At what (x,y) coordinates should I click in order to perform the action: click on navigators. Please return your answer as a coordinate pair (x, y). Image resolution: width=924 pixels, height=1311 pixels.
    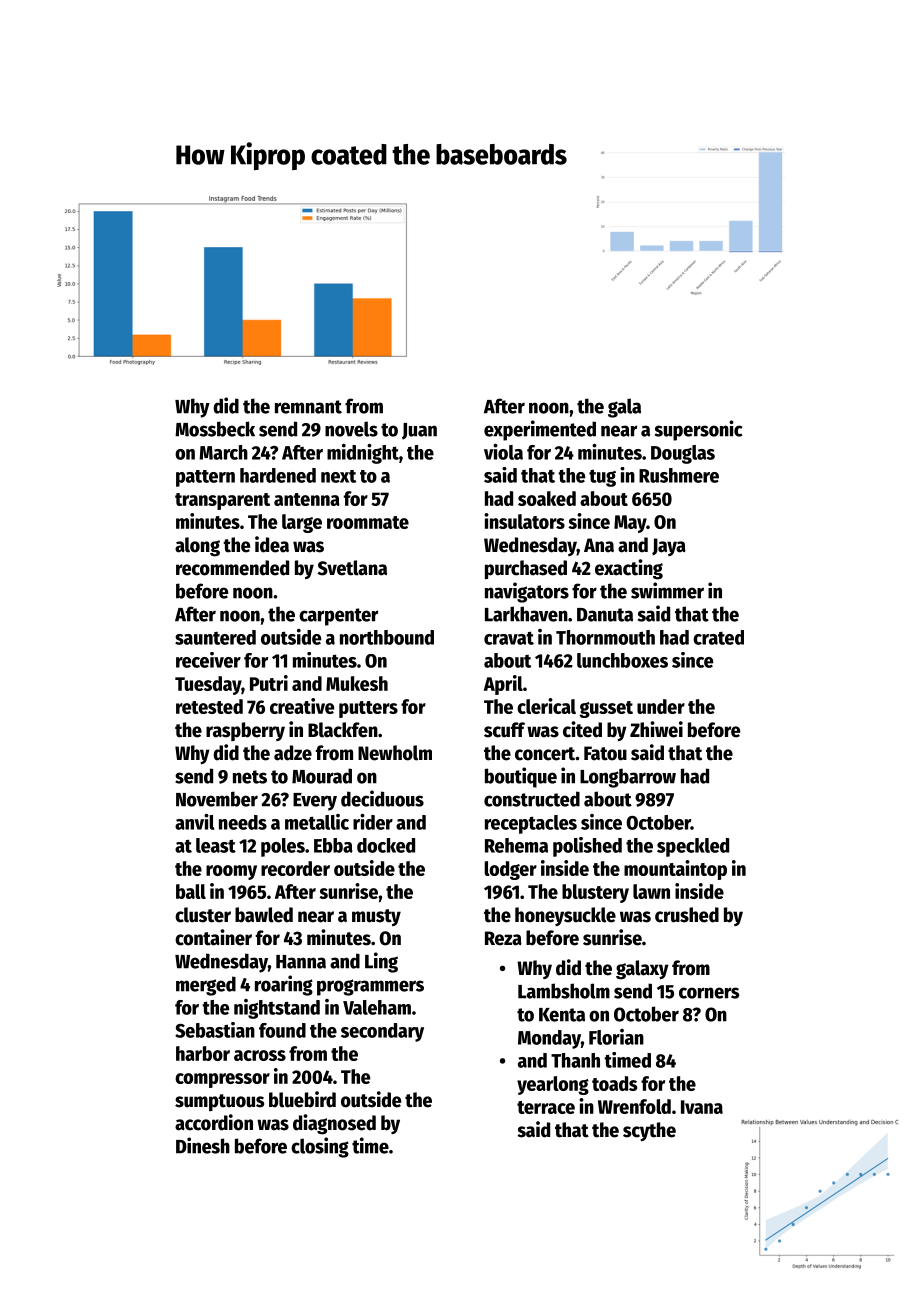
    Looking at the image, I should click on (527, 592).
